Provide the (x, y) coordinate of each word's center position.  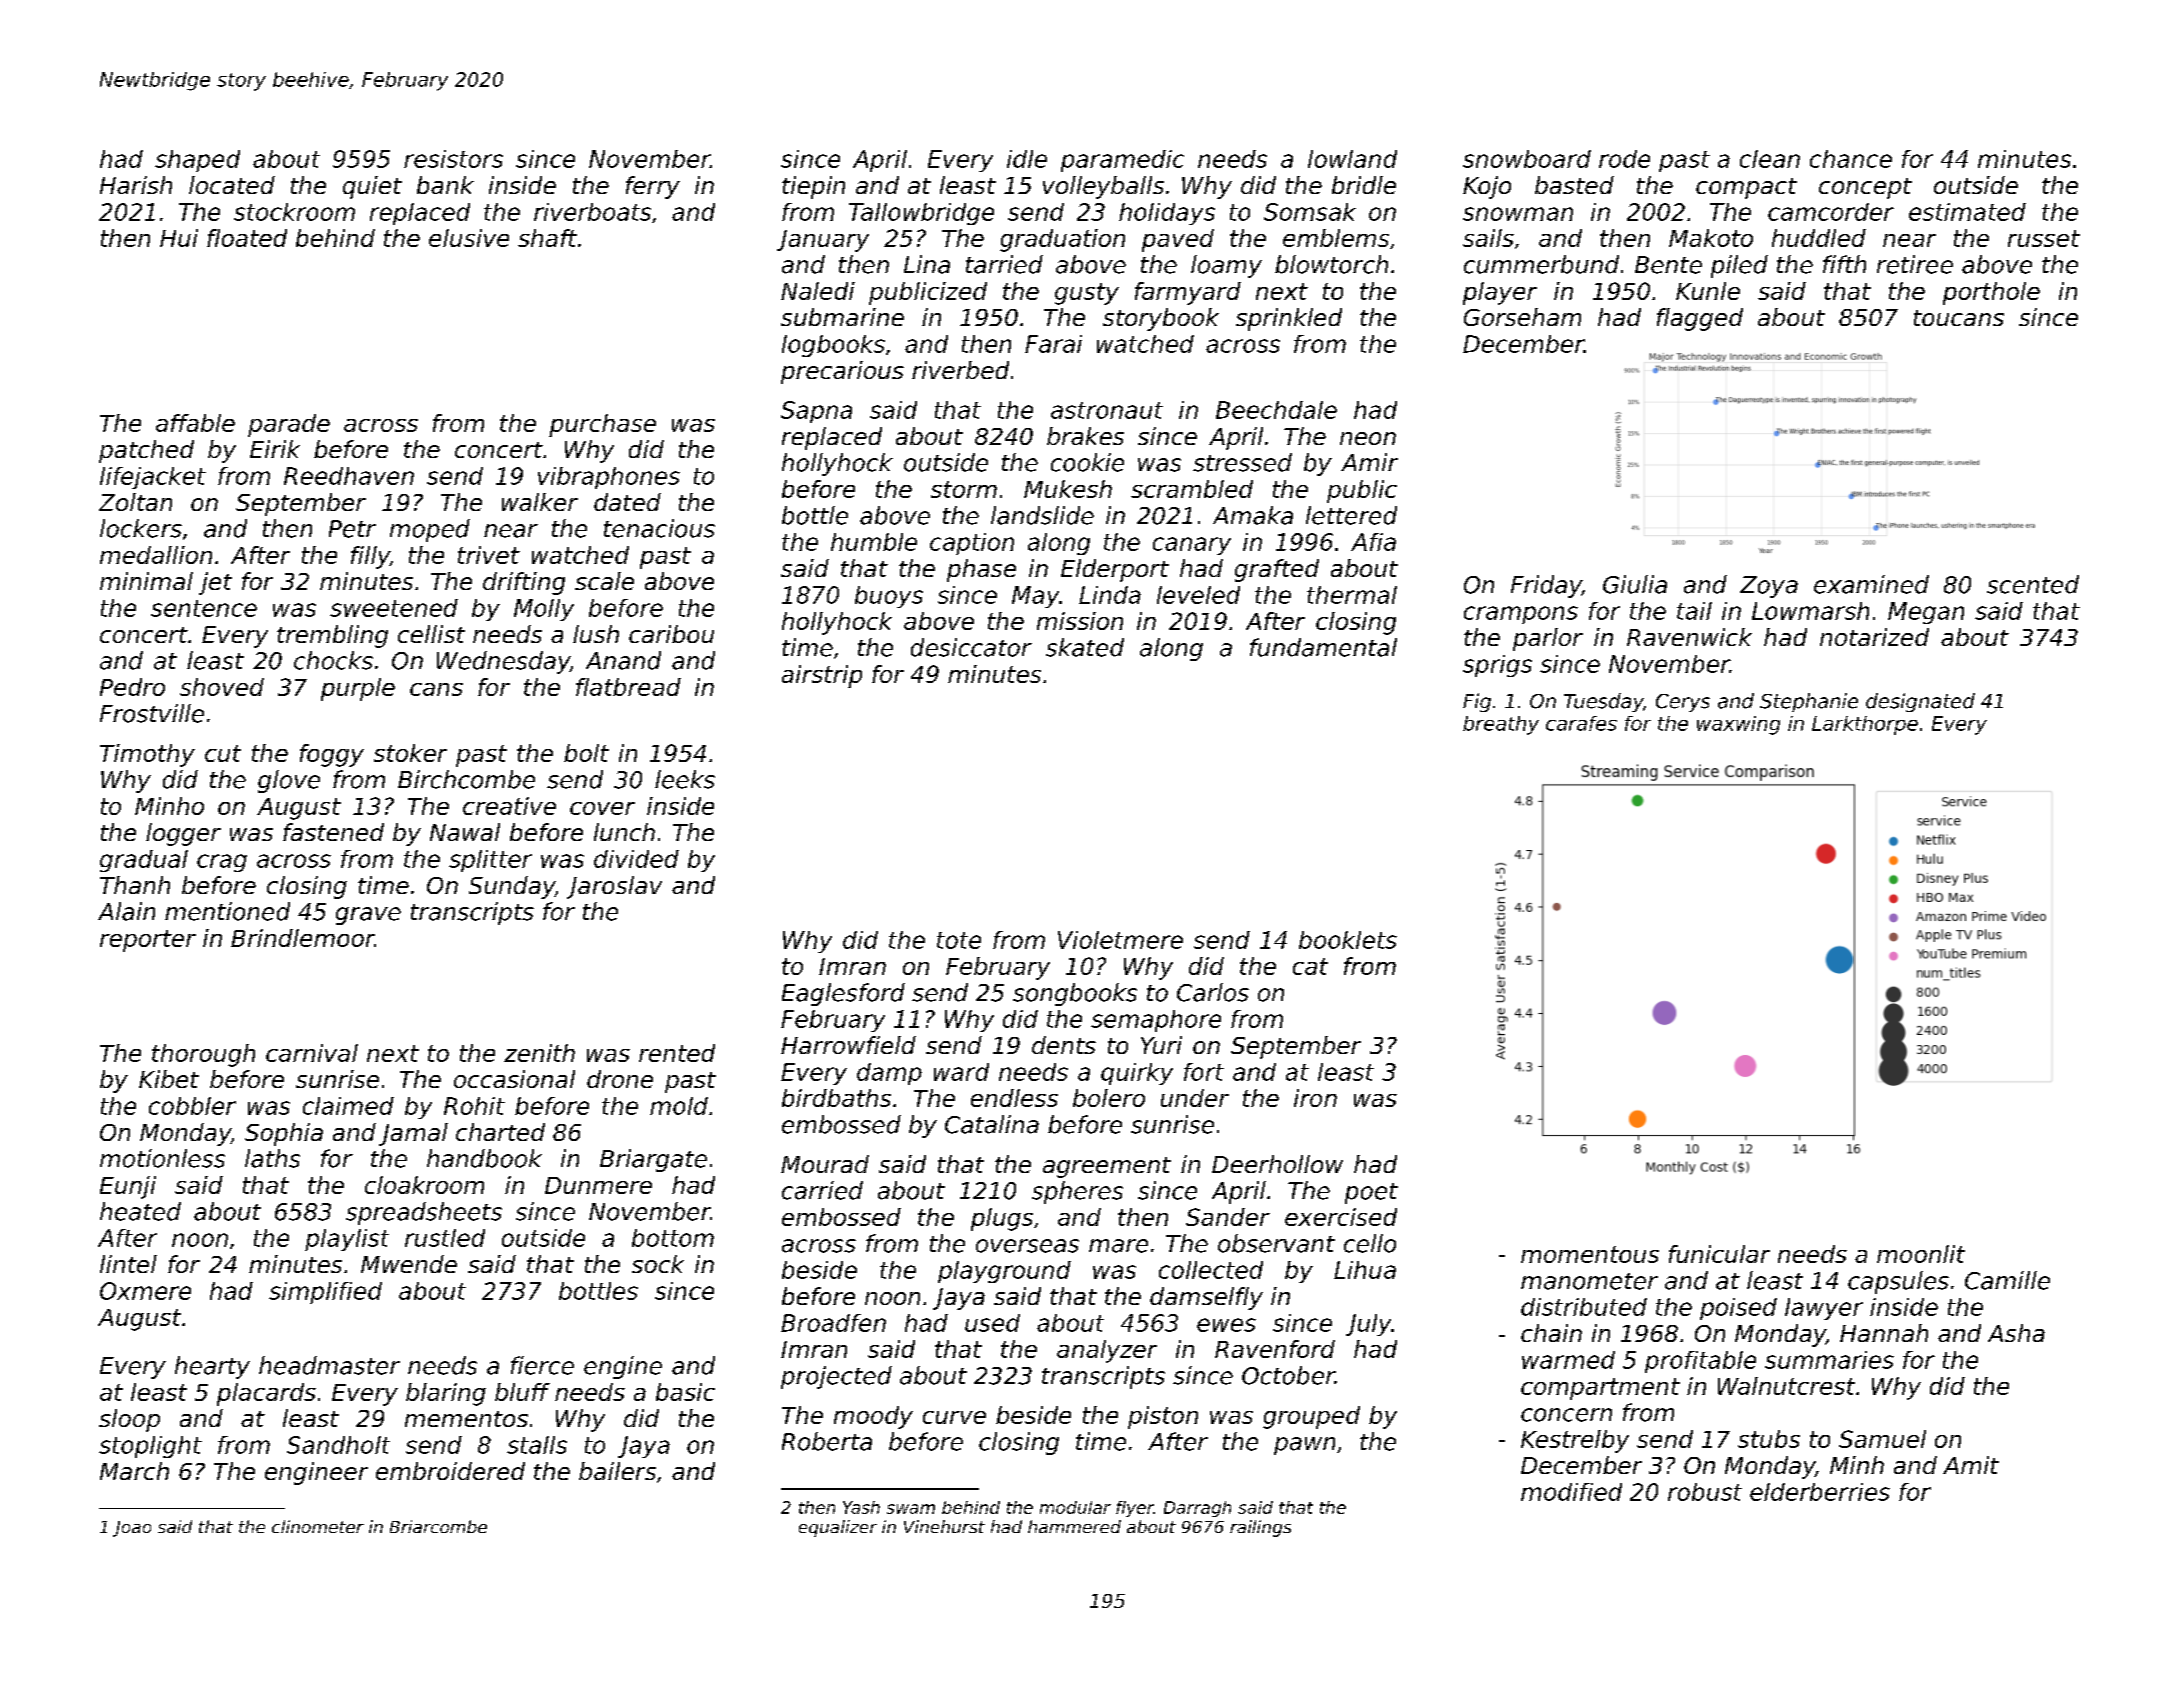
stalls (537, 1445)
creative (509, 806)
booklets (1348, 940)
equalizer (838, 1528)
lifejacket (153, 478)
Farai (1053, 344)
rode (1624, 159)
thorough (203, 1055)
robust (1705, 1492)
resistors (453, 159)
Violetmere (1120, 940)
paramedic (1122, 161)
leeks (685, 779)
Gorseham (1522, 317)
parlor (1548, 639)
